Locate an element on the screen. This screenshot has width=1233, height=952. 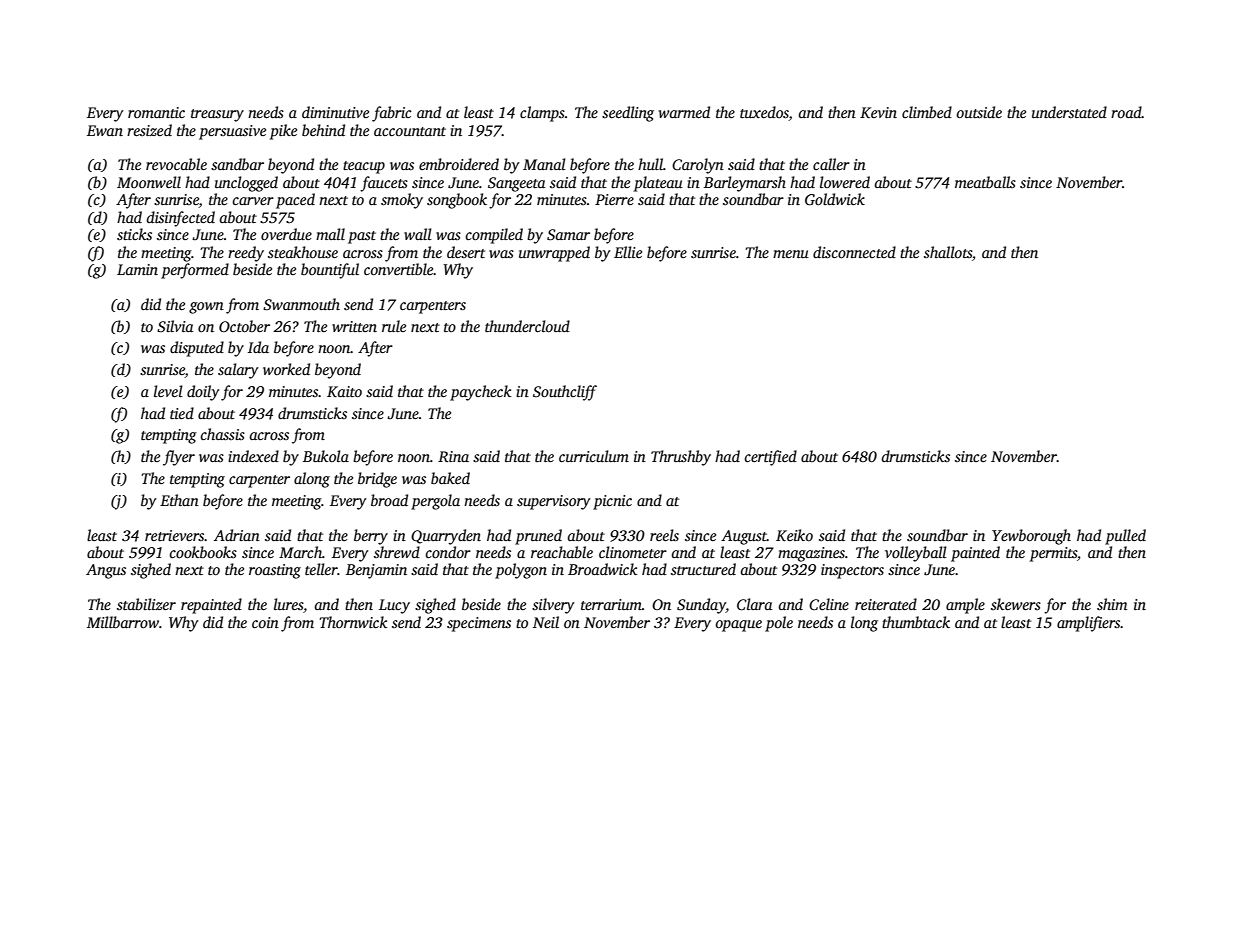
coin is located at coordinates (265, 622).
